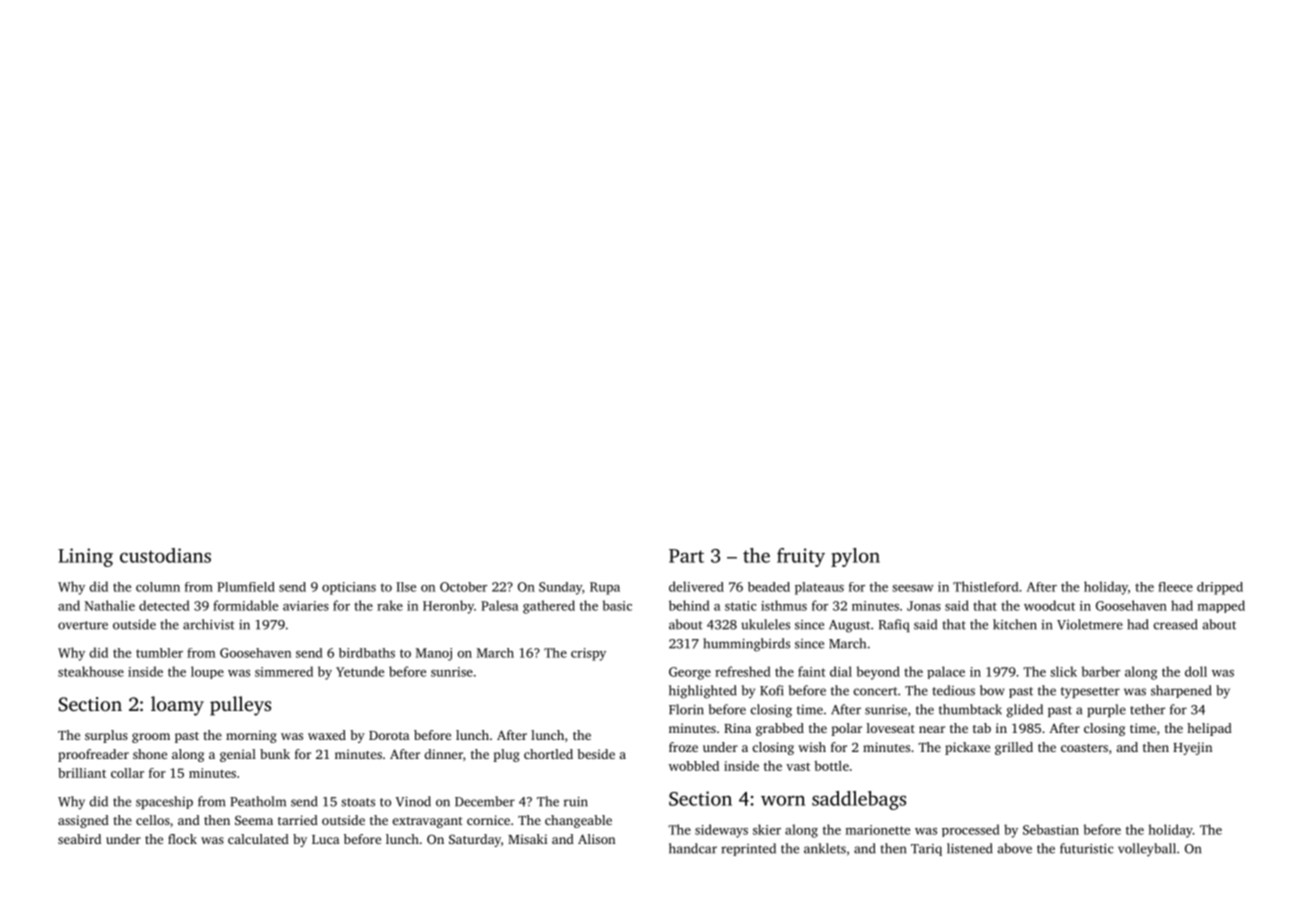 Image resolution: width=1308 pixels, height=924 pixels. What do you see at coordinates (737, 728) in the screenshot?
I see `Rina` at bounding box center [737, 728].
